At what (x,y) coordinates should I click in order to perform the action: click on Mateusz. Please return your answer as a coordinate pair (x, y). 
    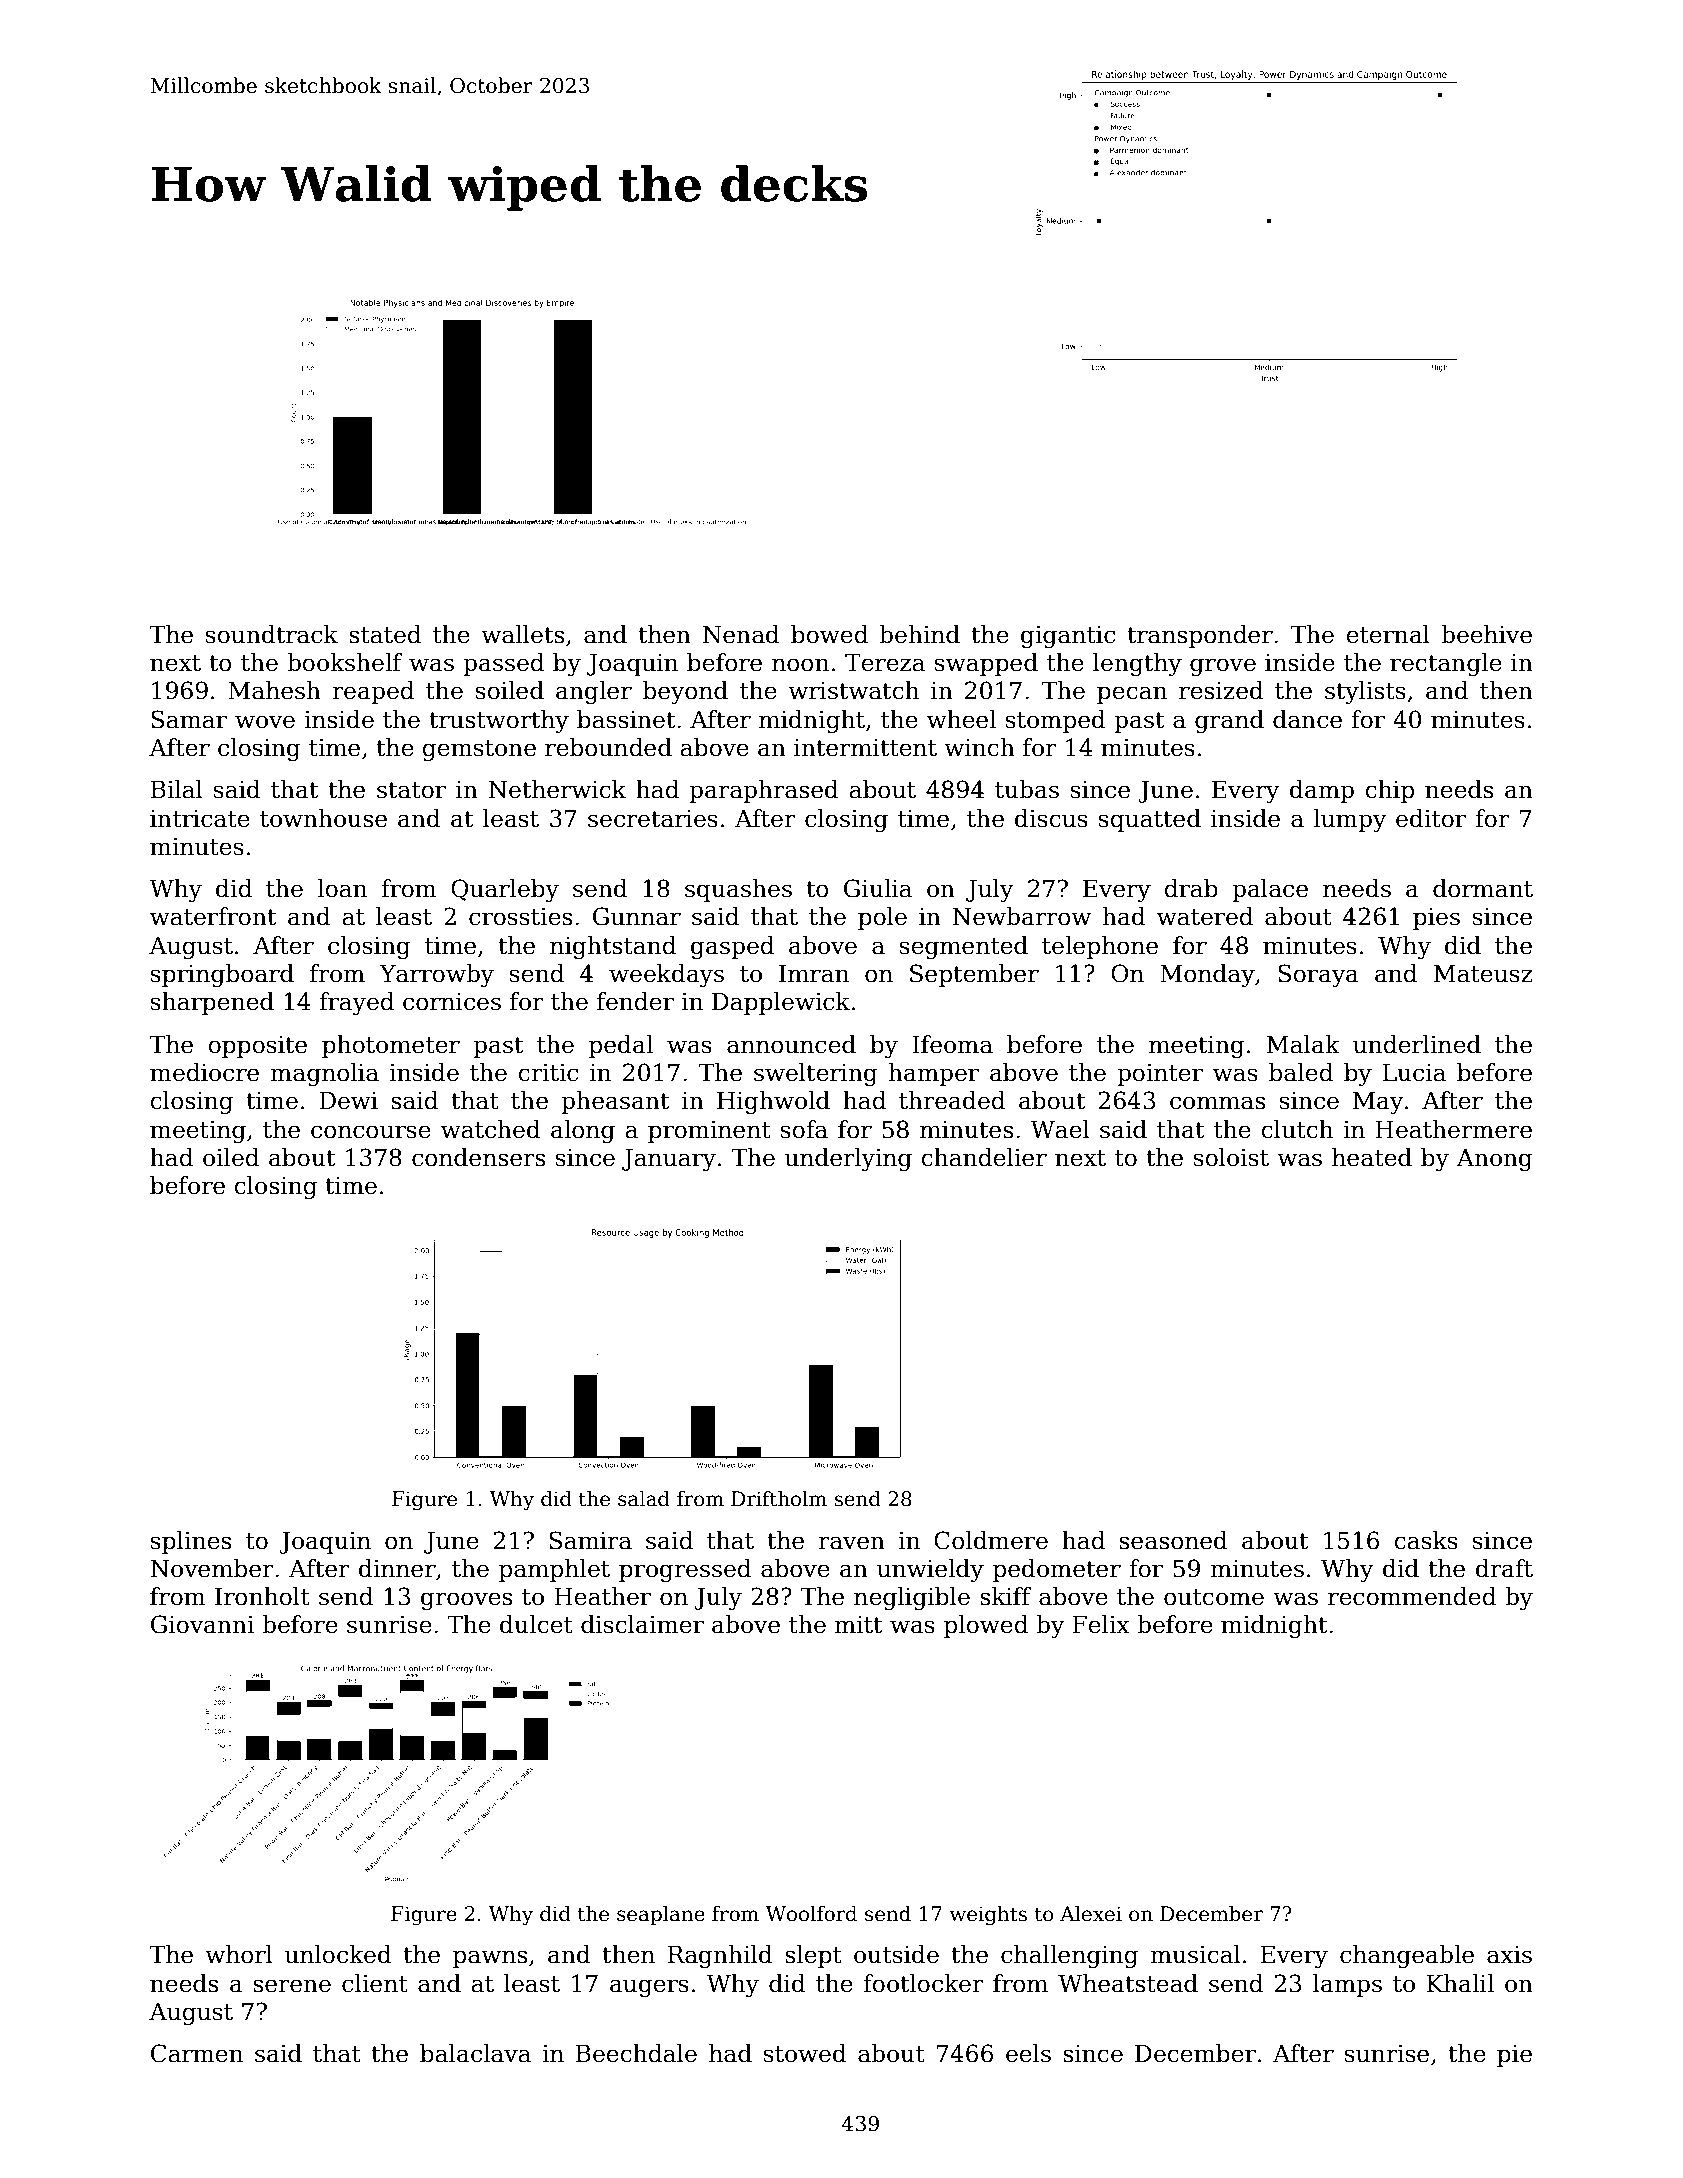
    Looking at the image, I should click on (1483, 974).
